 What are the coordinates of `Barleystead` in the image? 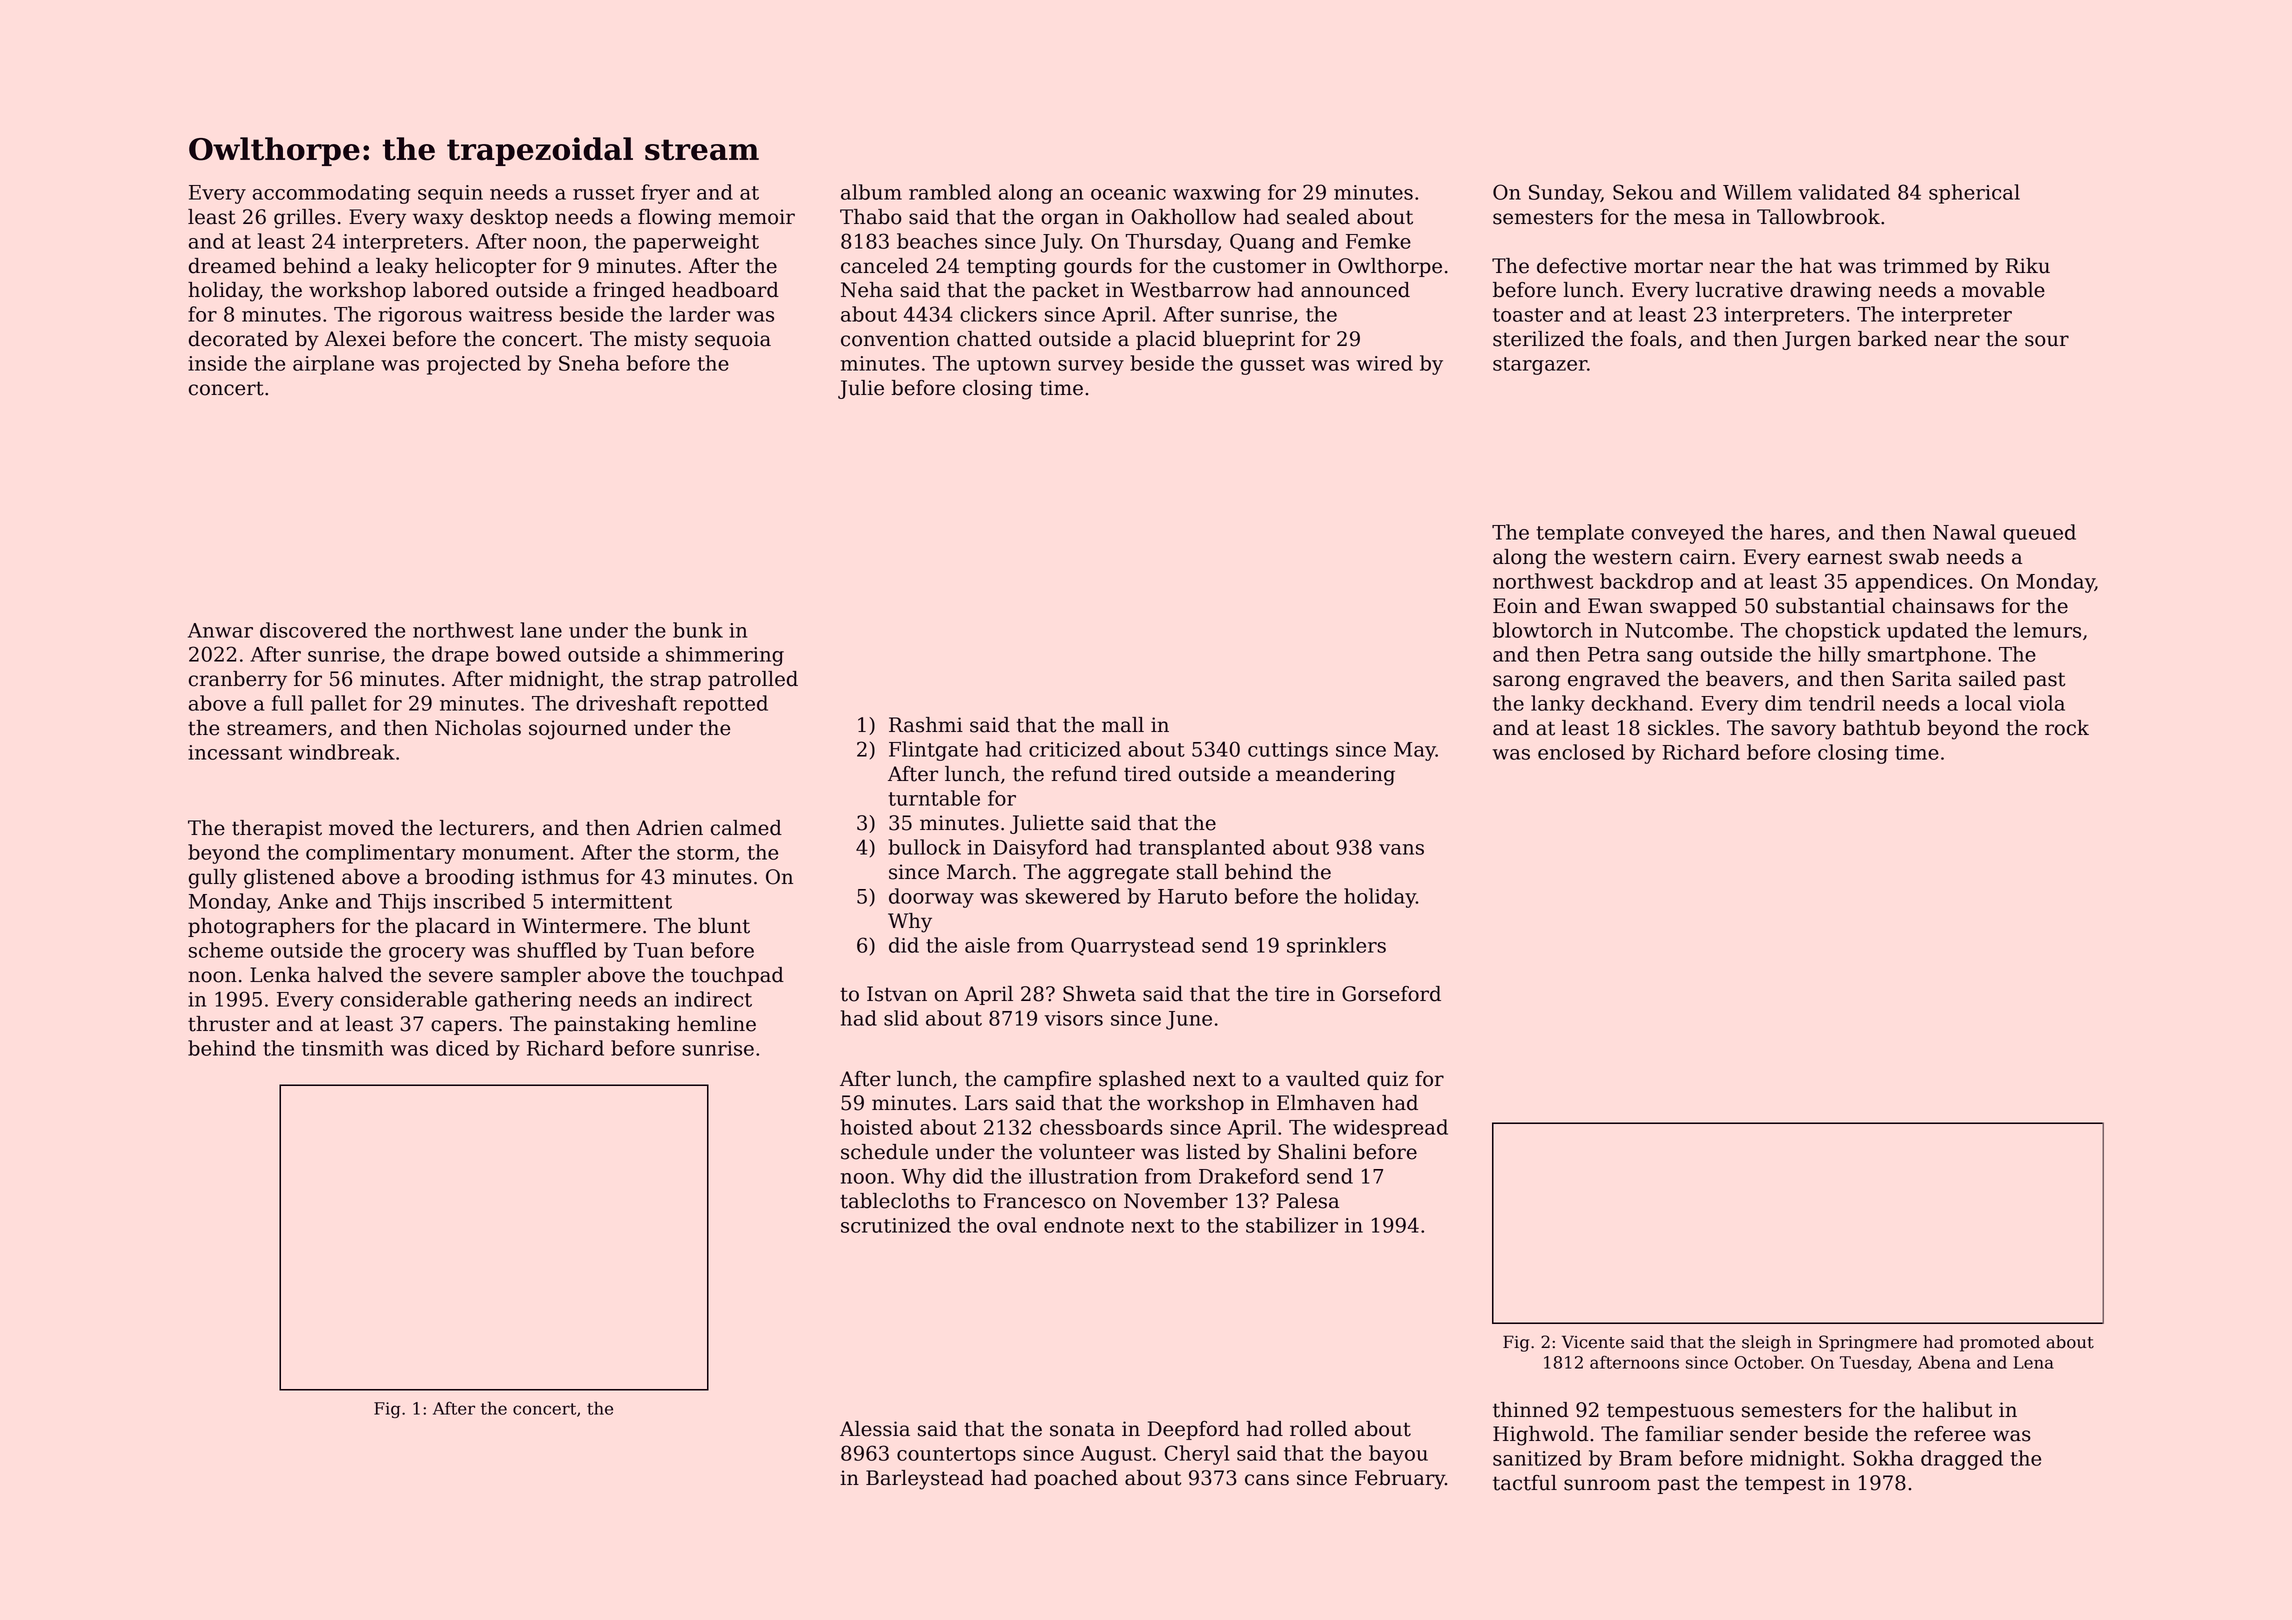 It's located at (925, 1480).
